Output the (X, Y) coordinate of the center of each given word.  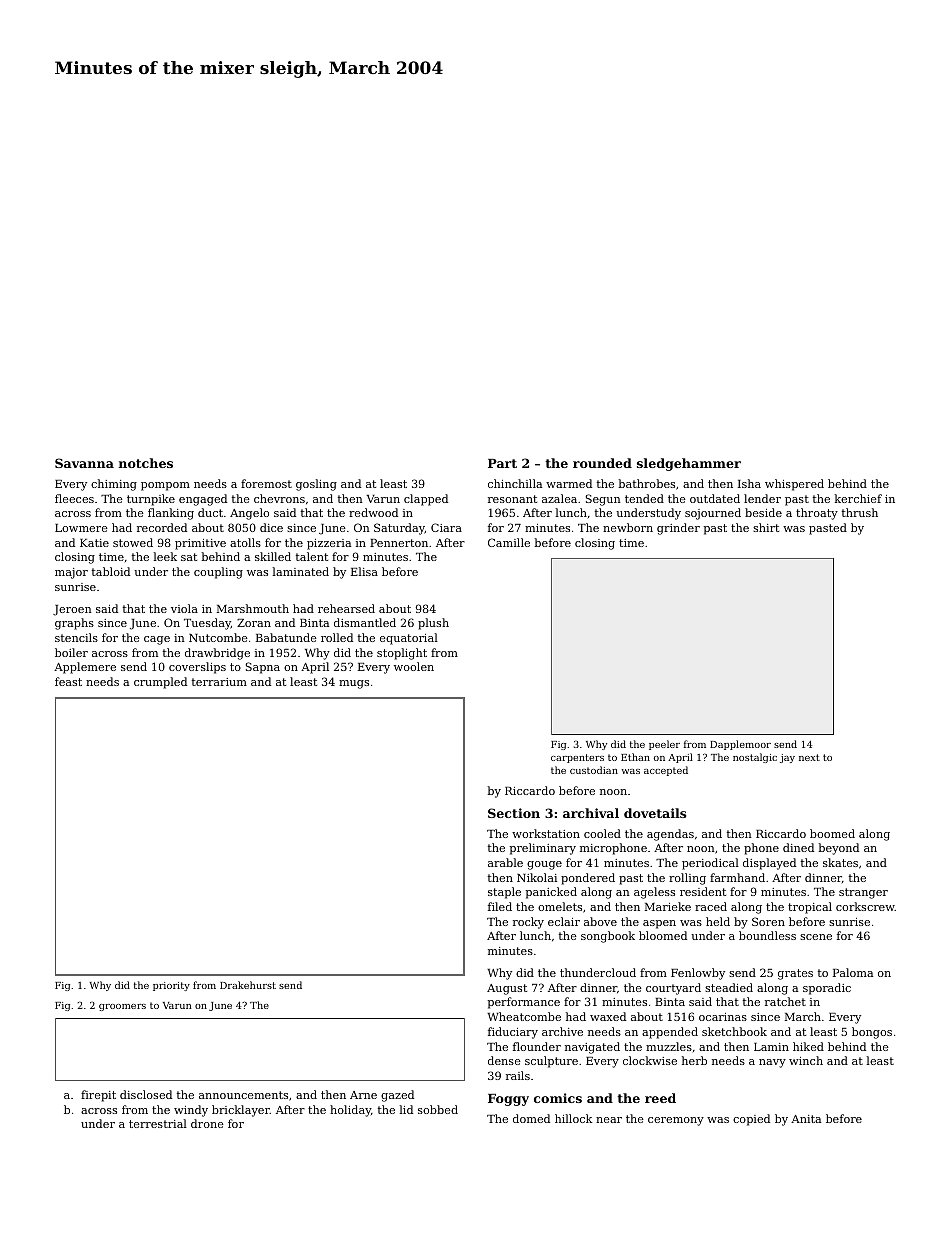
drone (207, 1123)
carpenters (577, 758)
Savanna (84, 463)
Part (502, 463)
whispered (794, 485)
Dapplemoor (740, 745)
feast (68, 681)
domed (531, 1118)
